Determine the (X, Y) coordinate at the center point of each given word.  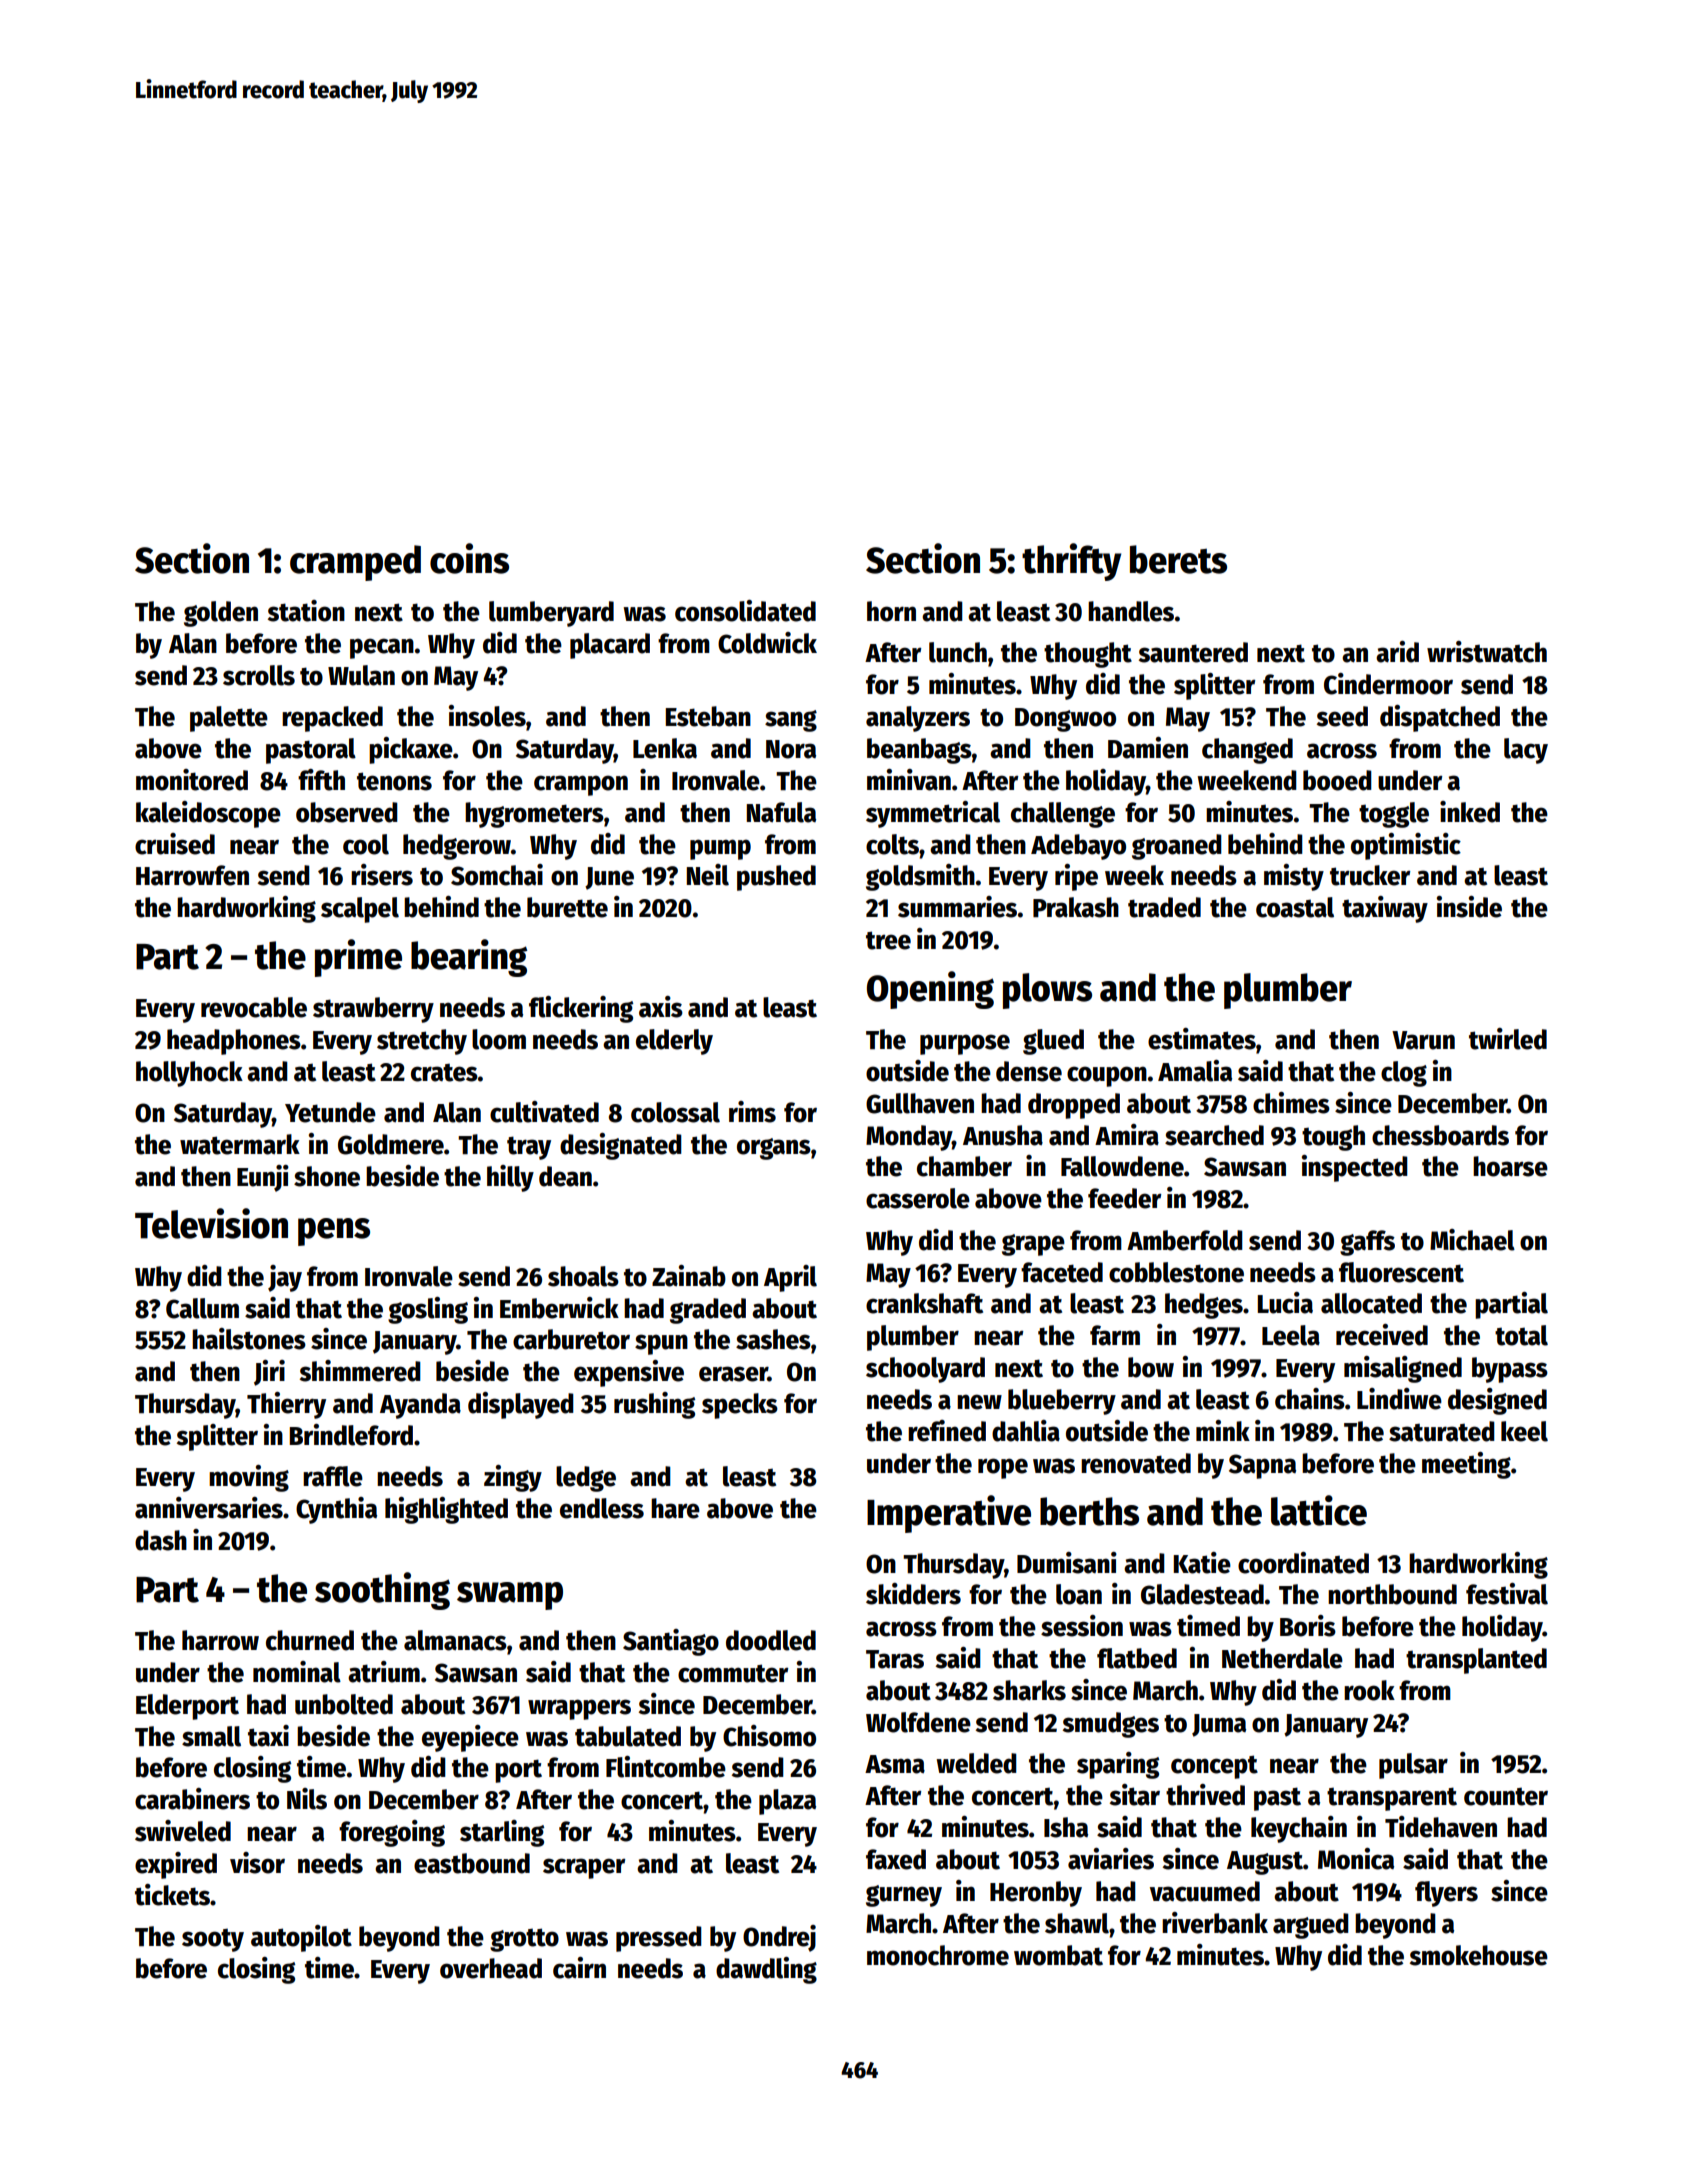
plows (1047, 991)
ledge (586, 1479)
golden (221, 614)
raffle (333, 1476)
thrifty (1071, 562)
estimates (1202, 1039)
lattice (1319, 1510)
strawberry (373, 1010)
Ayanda (420, 1406)
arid (1397, 652)
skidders (913, 1594)
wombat (1058, 1955)
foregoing (392, 1833)
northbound (1392, 1594)
